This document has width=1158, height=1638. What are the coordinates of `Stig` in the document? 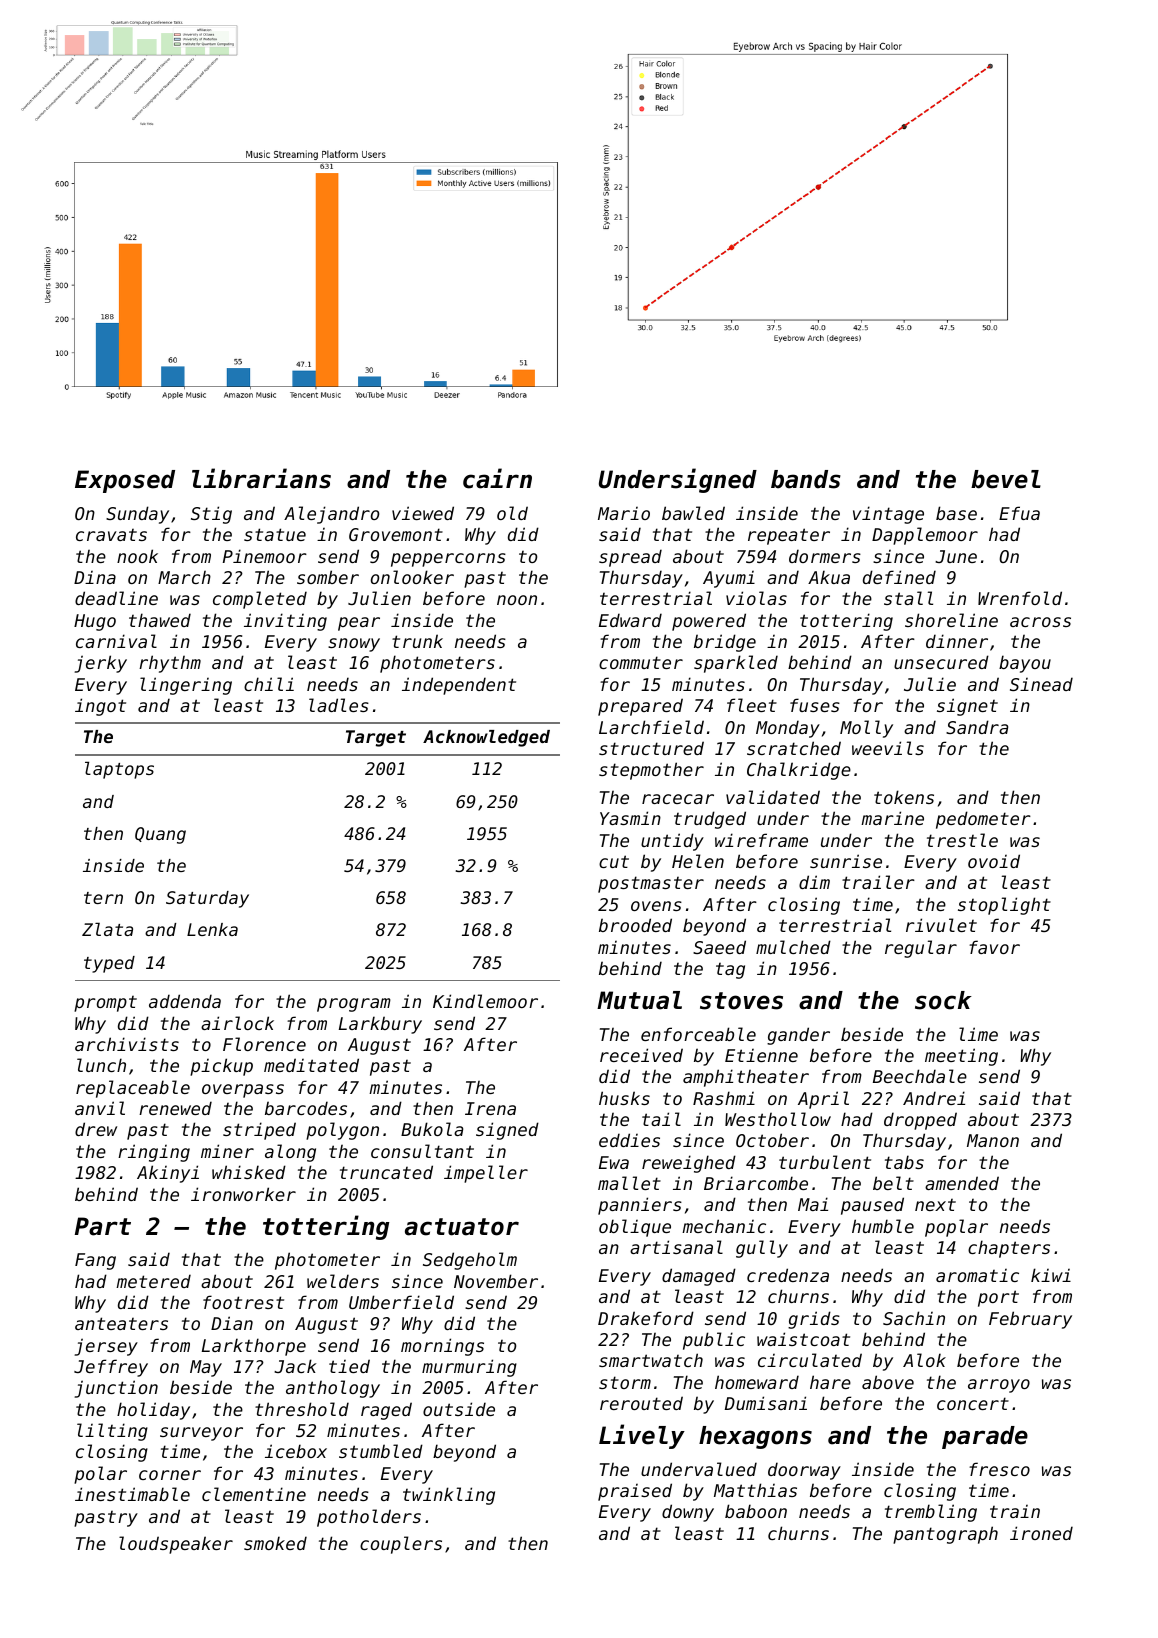 It's located at (211, 515).
